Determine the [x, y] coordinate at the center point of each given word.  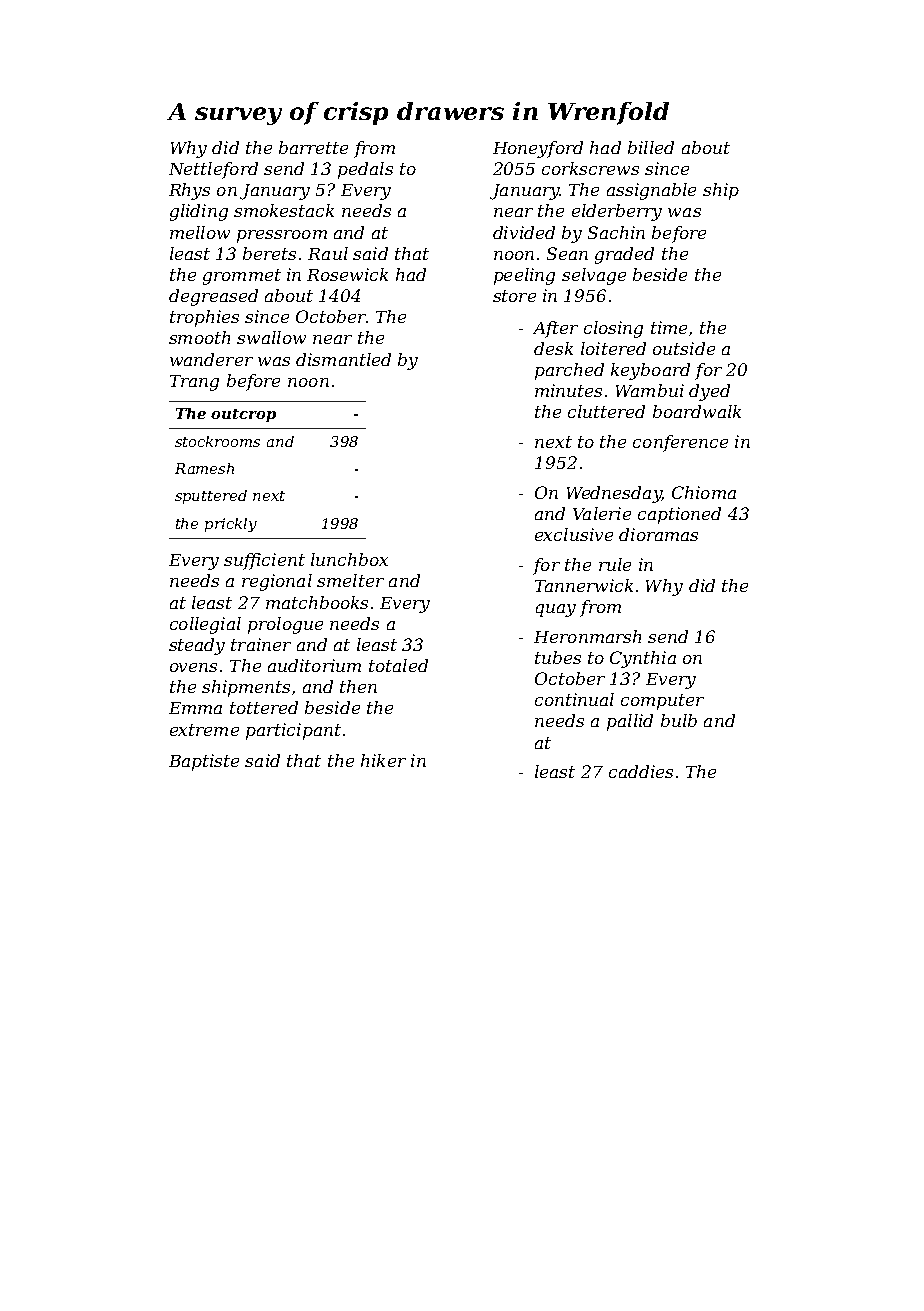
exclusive [574, 534]
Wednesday [614, 494]
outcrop [243, 415]
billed [651, 147]
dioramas [658, 534]
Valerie [602, 513]
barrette [313, 147]
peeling [524, 276]
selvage [594, 276]
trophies [204, 318]
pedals [365, 170]
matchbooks [317, 602]
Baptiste [204, 762]
